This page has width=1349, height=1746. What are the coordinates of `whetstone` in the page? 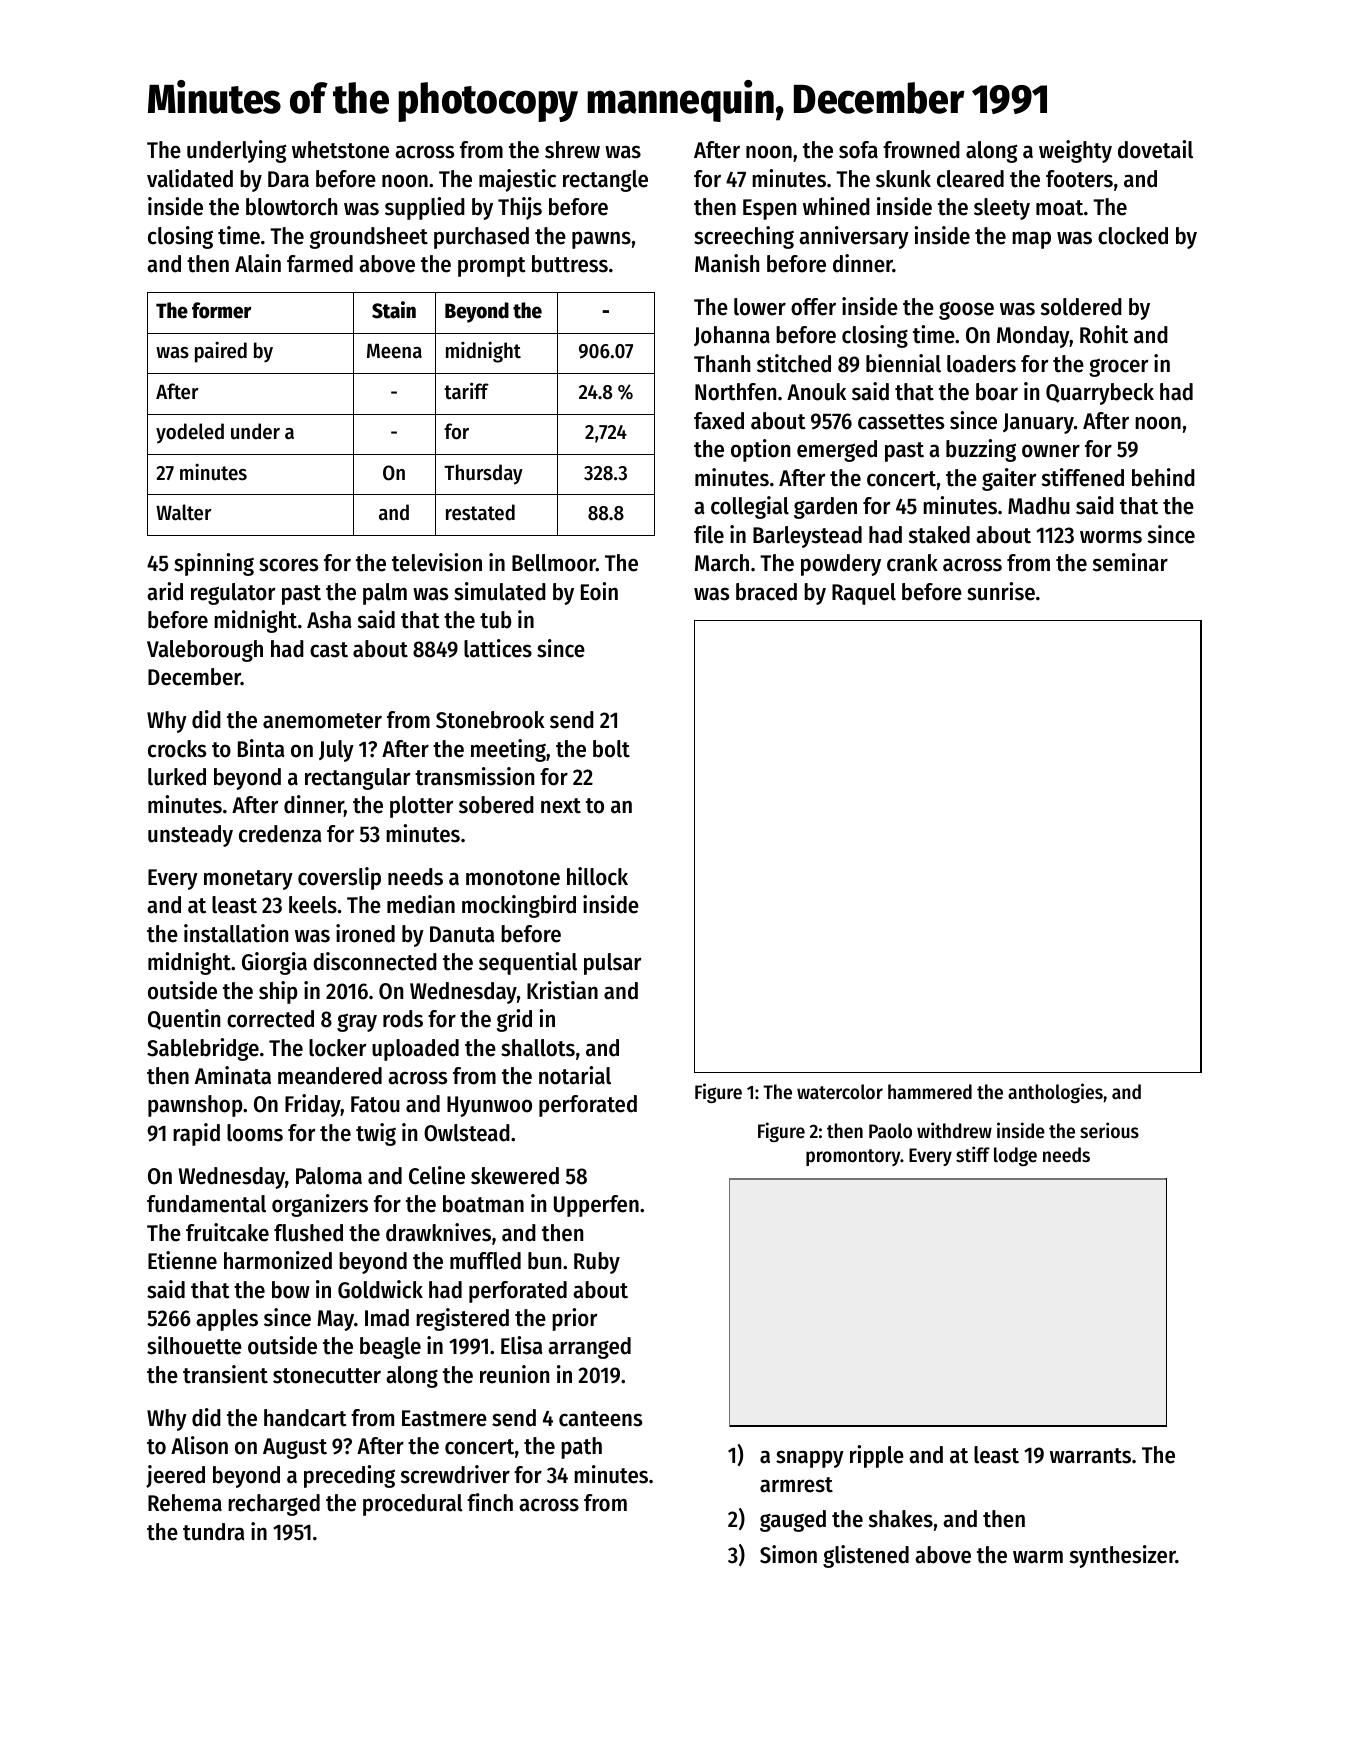 It's located at (340, 150).
